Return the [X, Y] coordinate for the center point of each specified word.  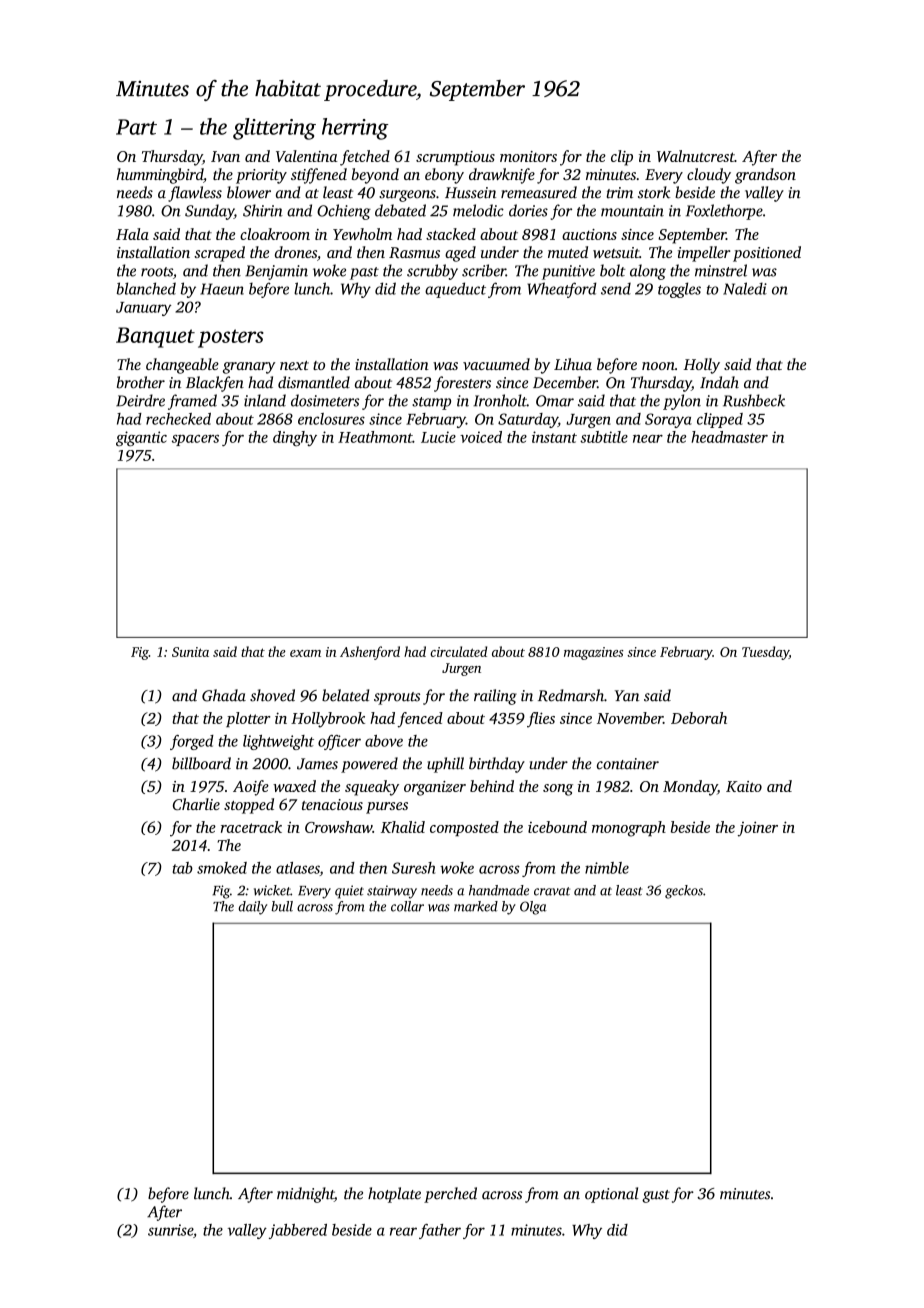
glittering [274, 129]
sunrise [170, 1230]
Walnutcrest [696, 156]
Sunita [190, 652]
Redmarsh [571, 695]
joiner [758, 829]
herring [355, 129]
